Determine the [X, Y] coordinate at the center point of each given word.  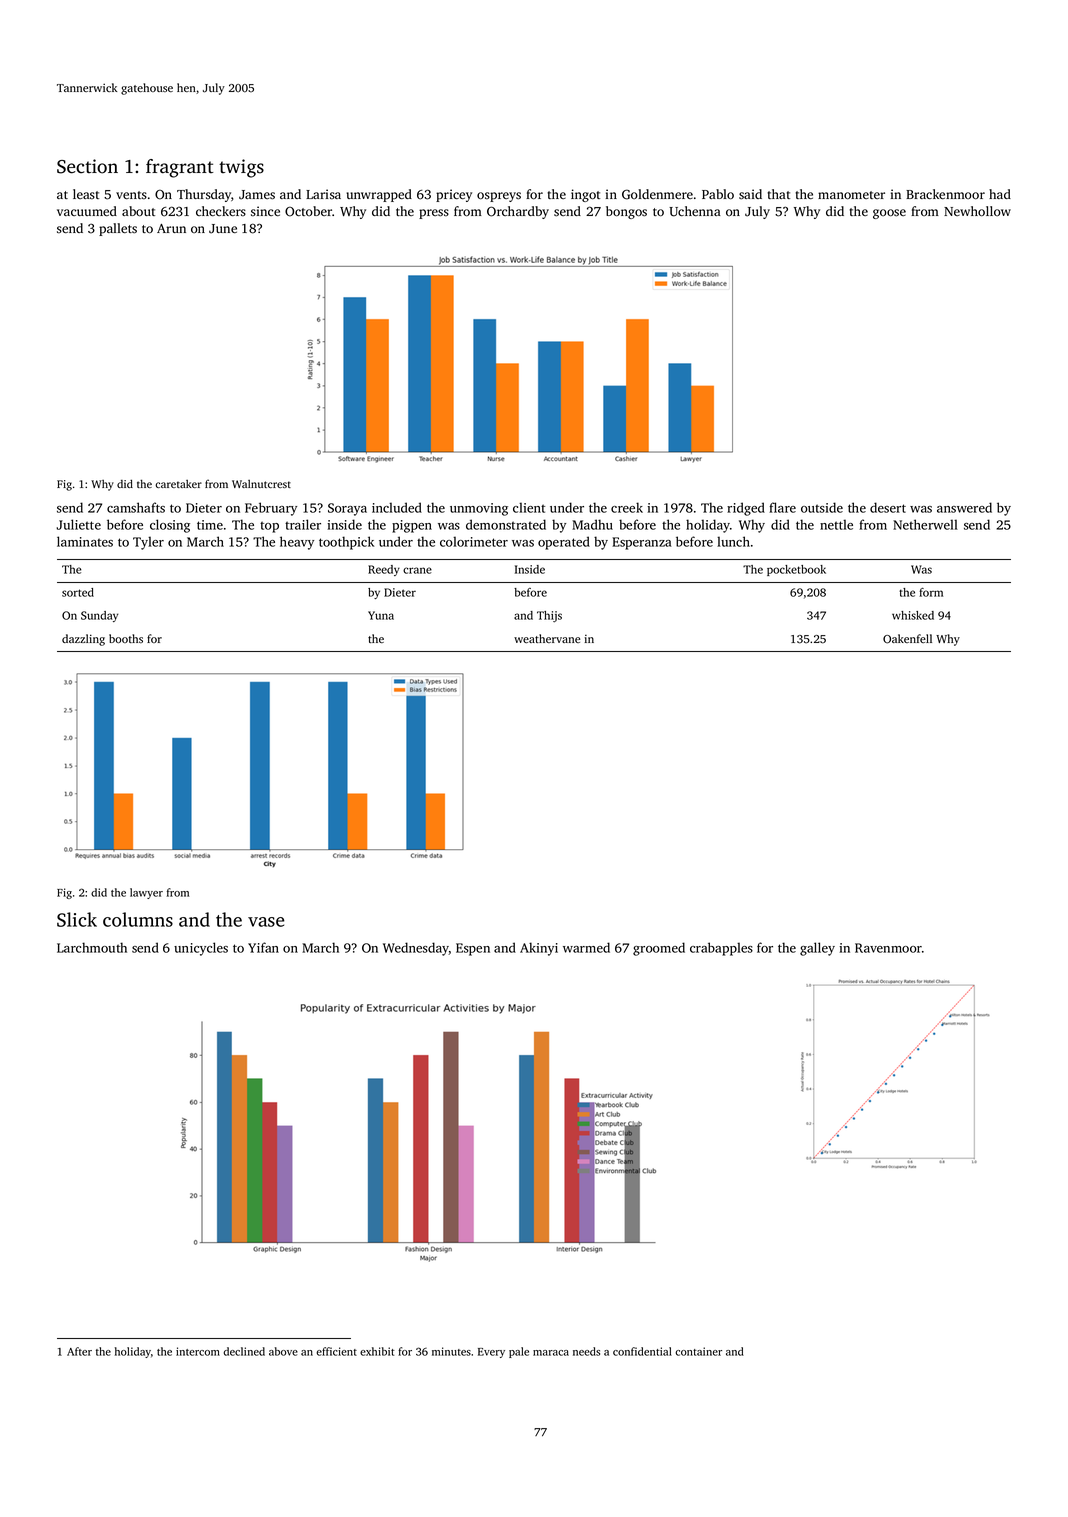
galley [817, 949]
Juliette [79, 524]
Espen [473, 949]
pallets [118, 229]
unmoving [479, 509]
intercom [198, 1351]
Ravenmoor [888, 948]
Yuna [381, 615]
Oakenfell [907, 639]
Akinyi [539, 949]
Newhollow [977, 211]
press [434, 214]
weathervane [547, 638]
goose [889, 214]
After [79, 1351]
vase [266, 922]
